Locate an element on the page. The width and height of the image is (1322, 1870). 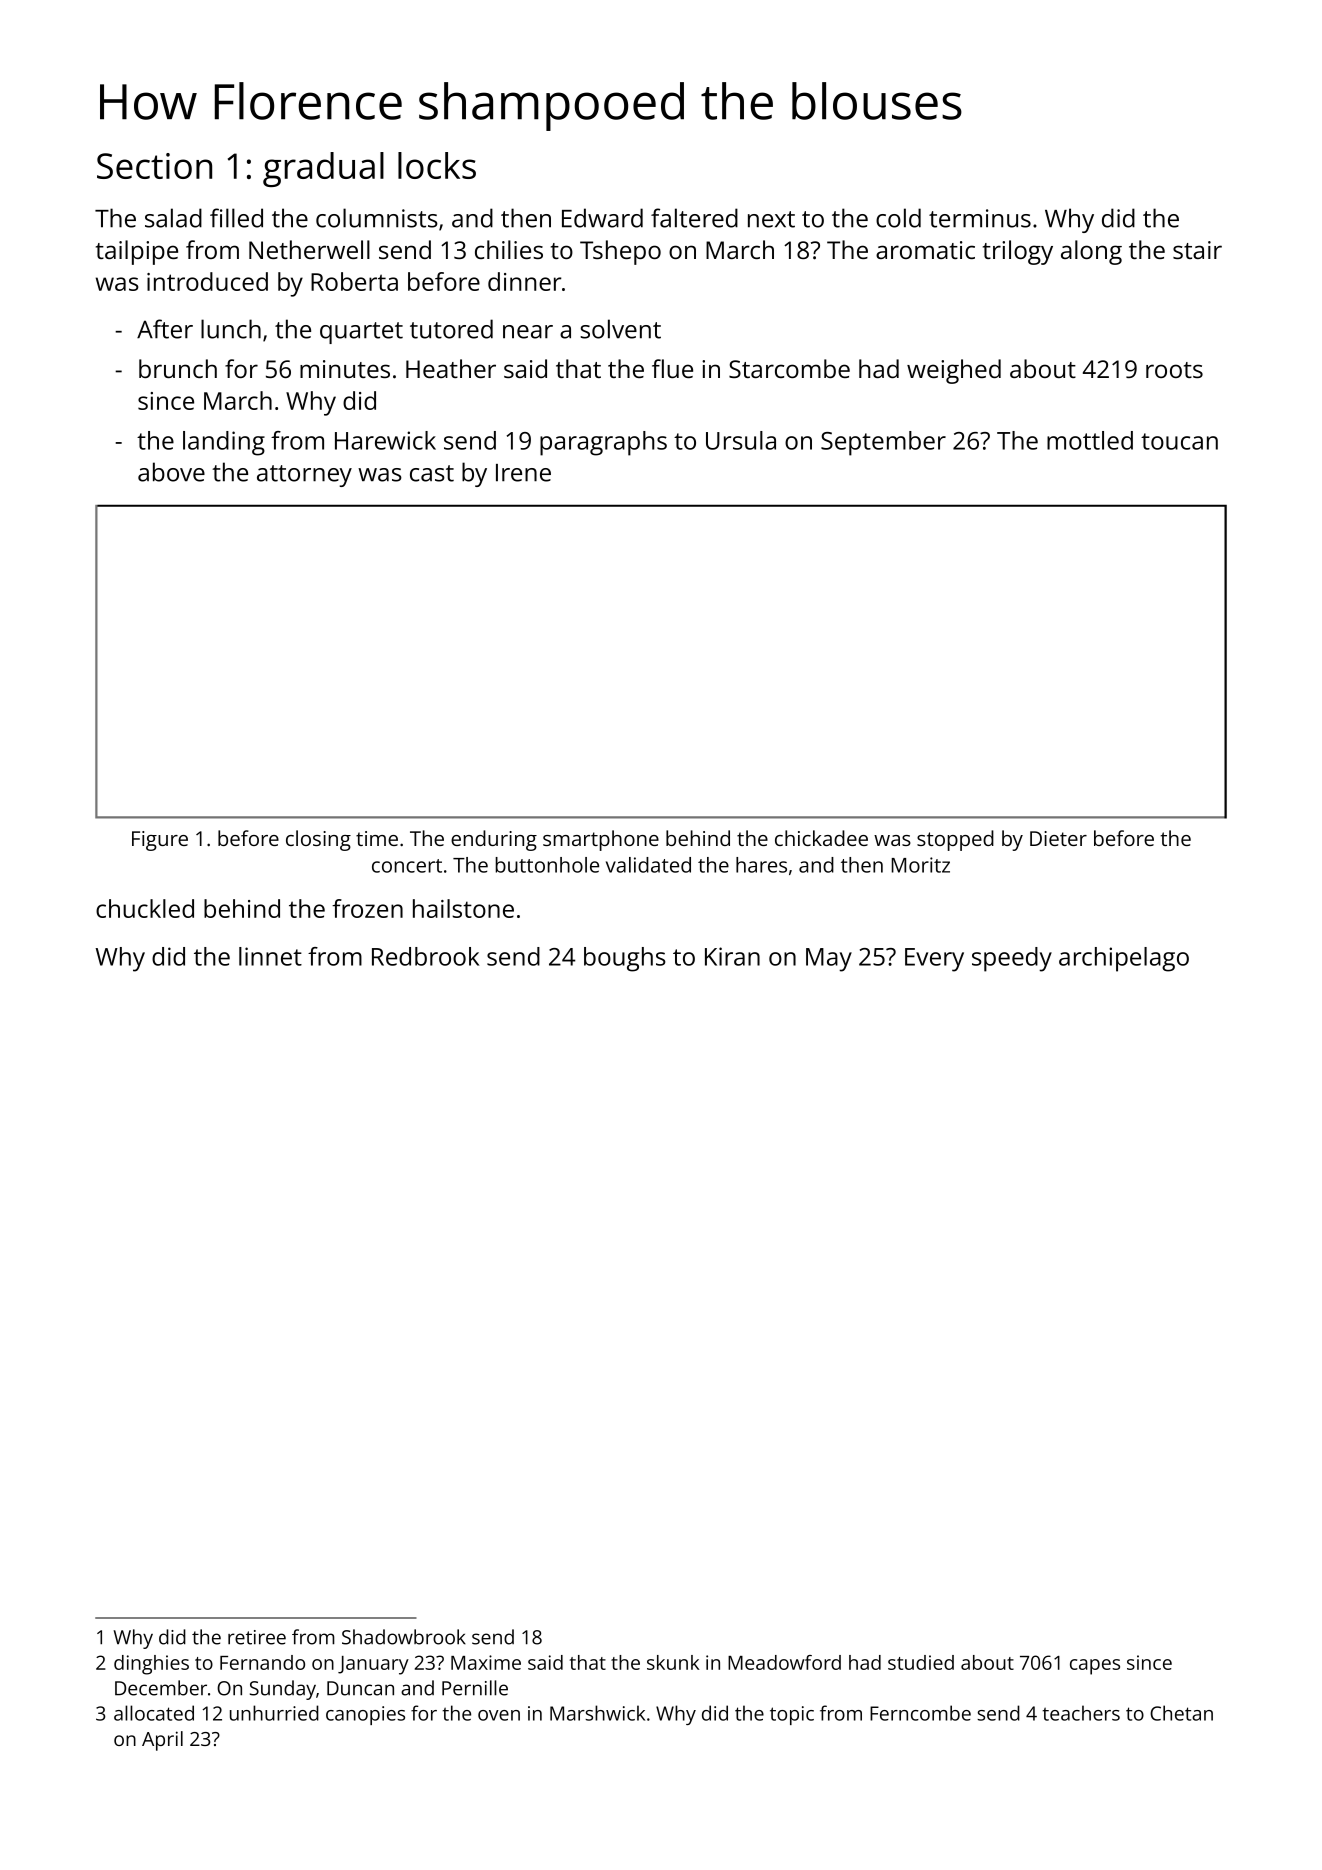
skunk is located at coordinates (673, 1662).
